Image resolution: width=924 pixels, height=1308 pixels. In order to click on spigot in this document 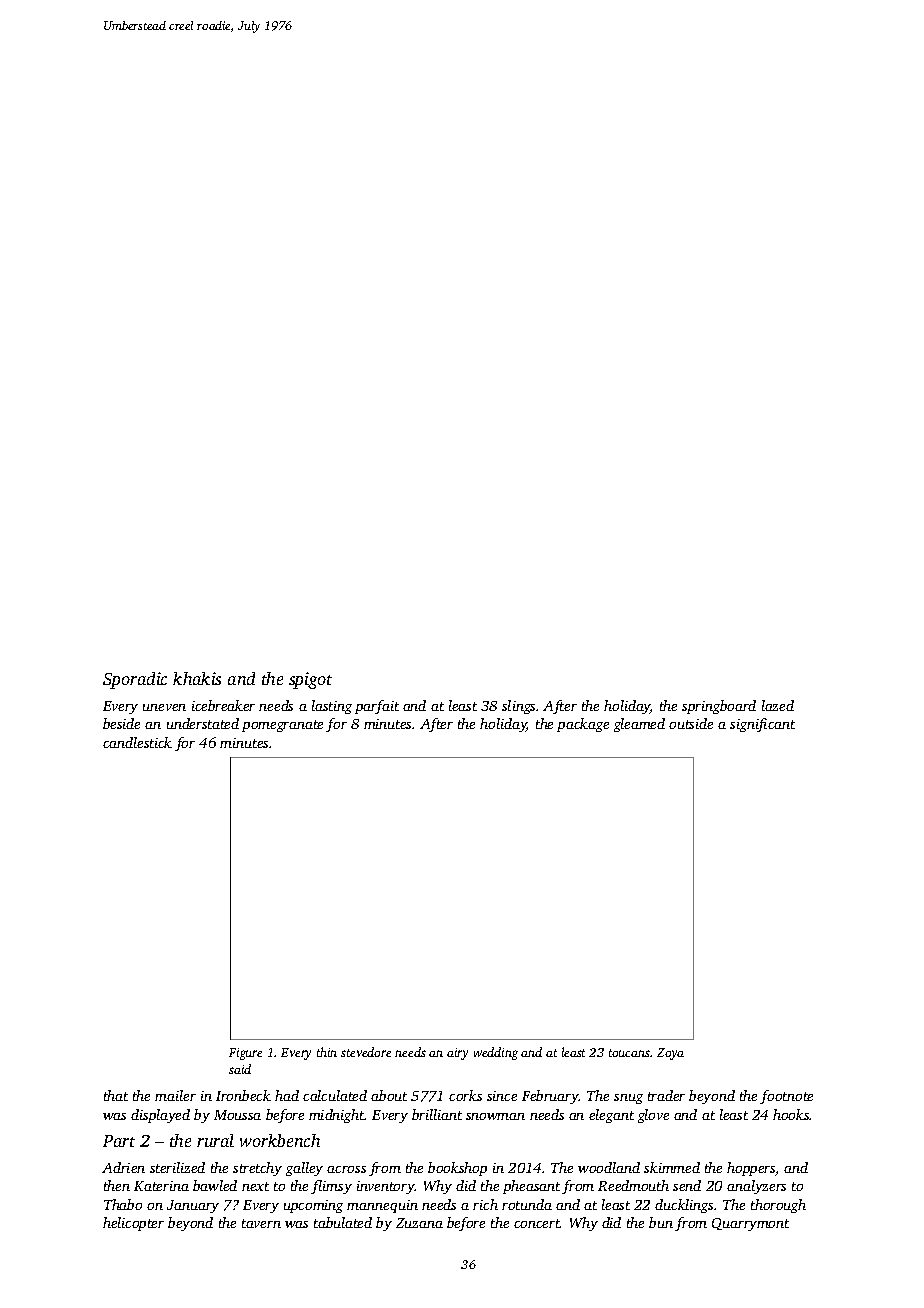, I will do `click(310, 680)`.
